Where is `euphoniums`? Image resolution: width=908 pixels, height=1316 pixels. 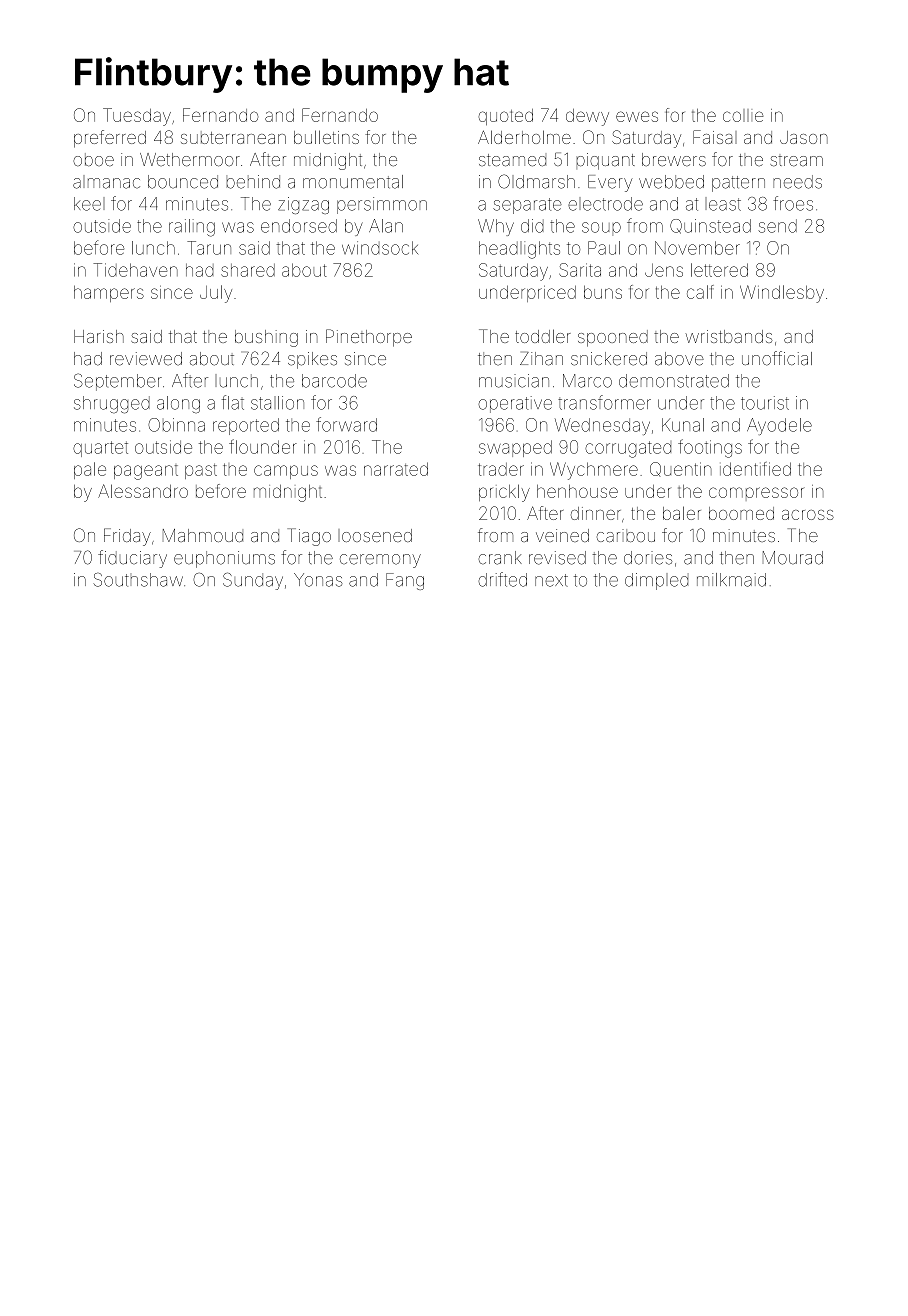
euphoniums is located at coordinates (224, 559).
